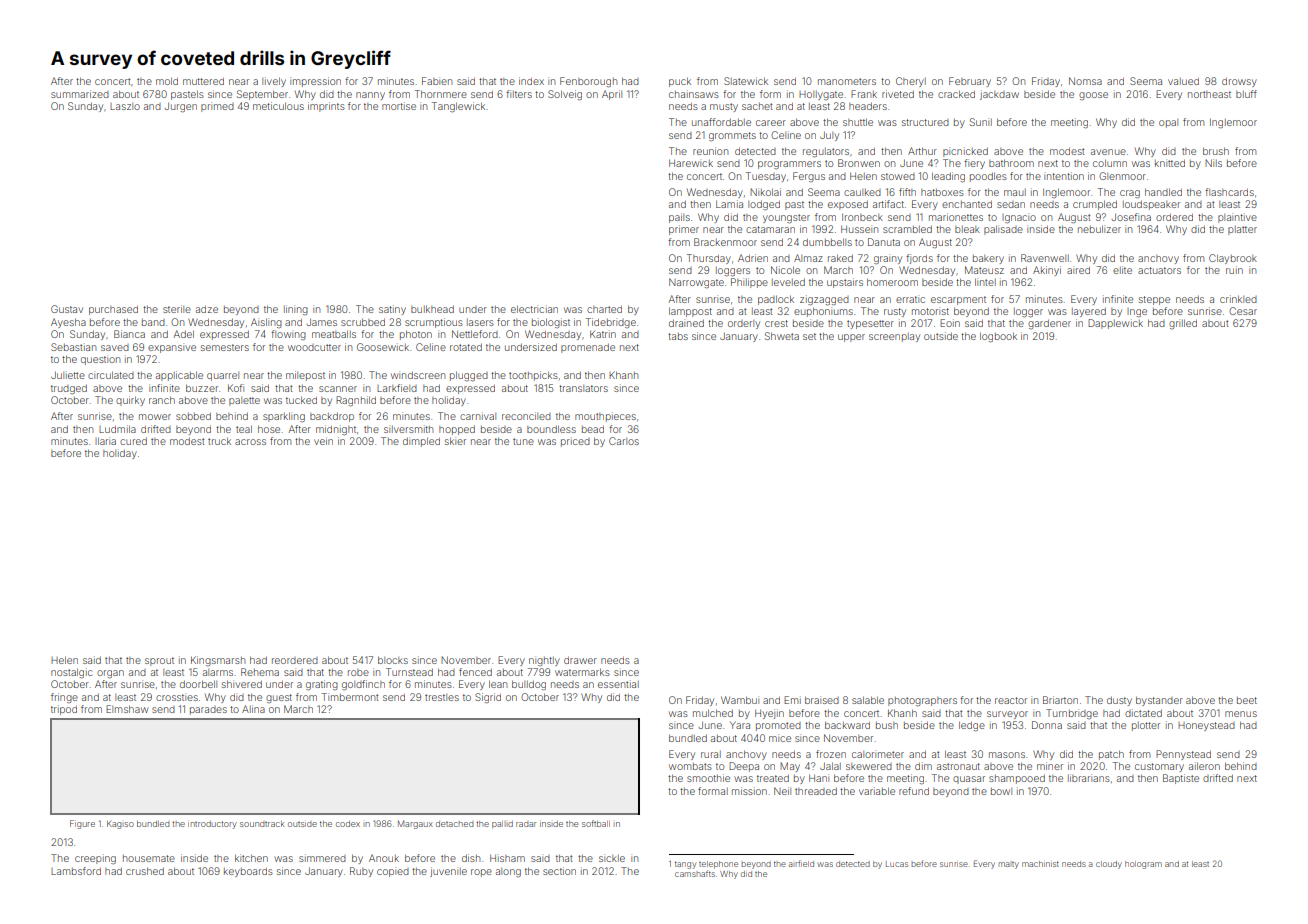 The height and width of the screenshot is (924, 1308). I want to click on grilled, so click(1183, 324).
